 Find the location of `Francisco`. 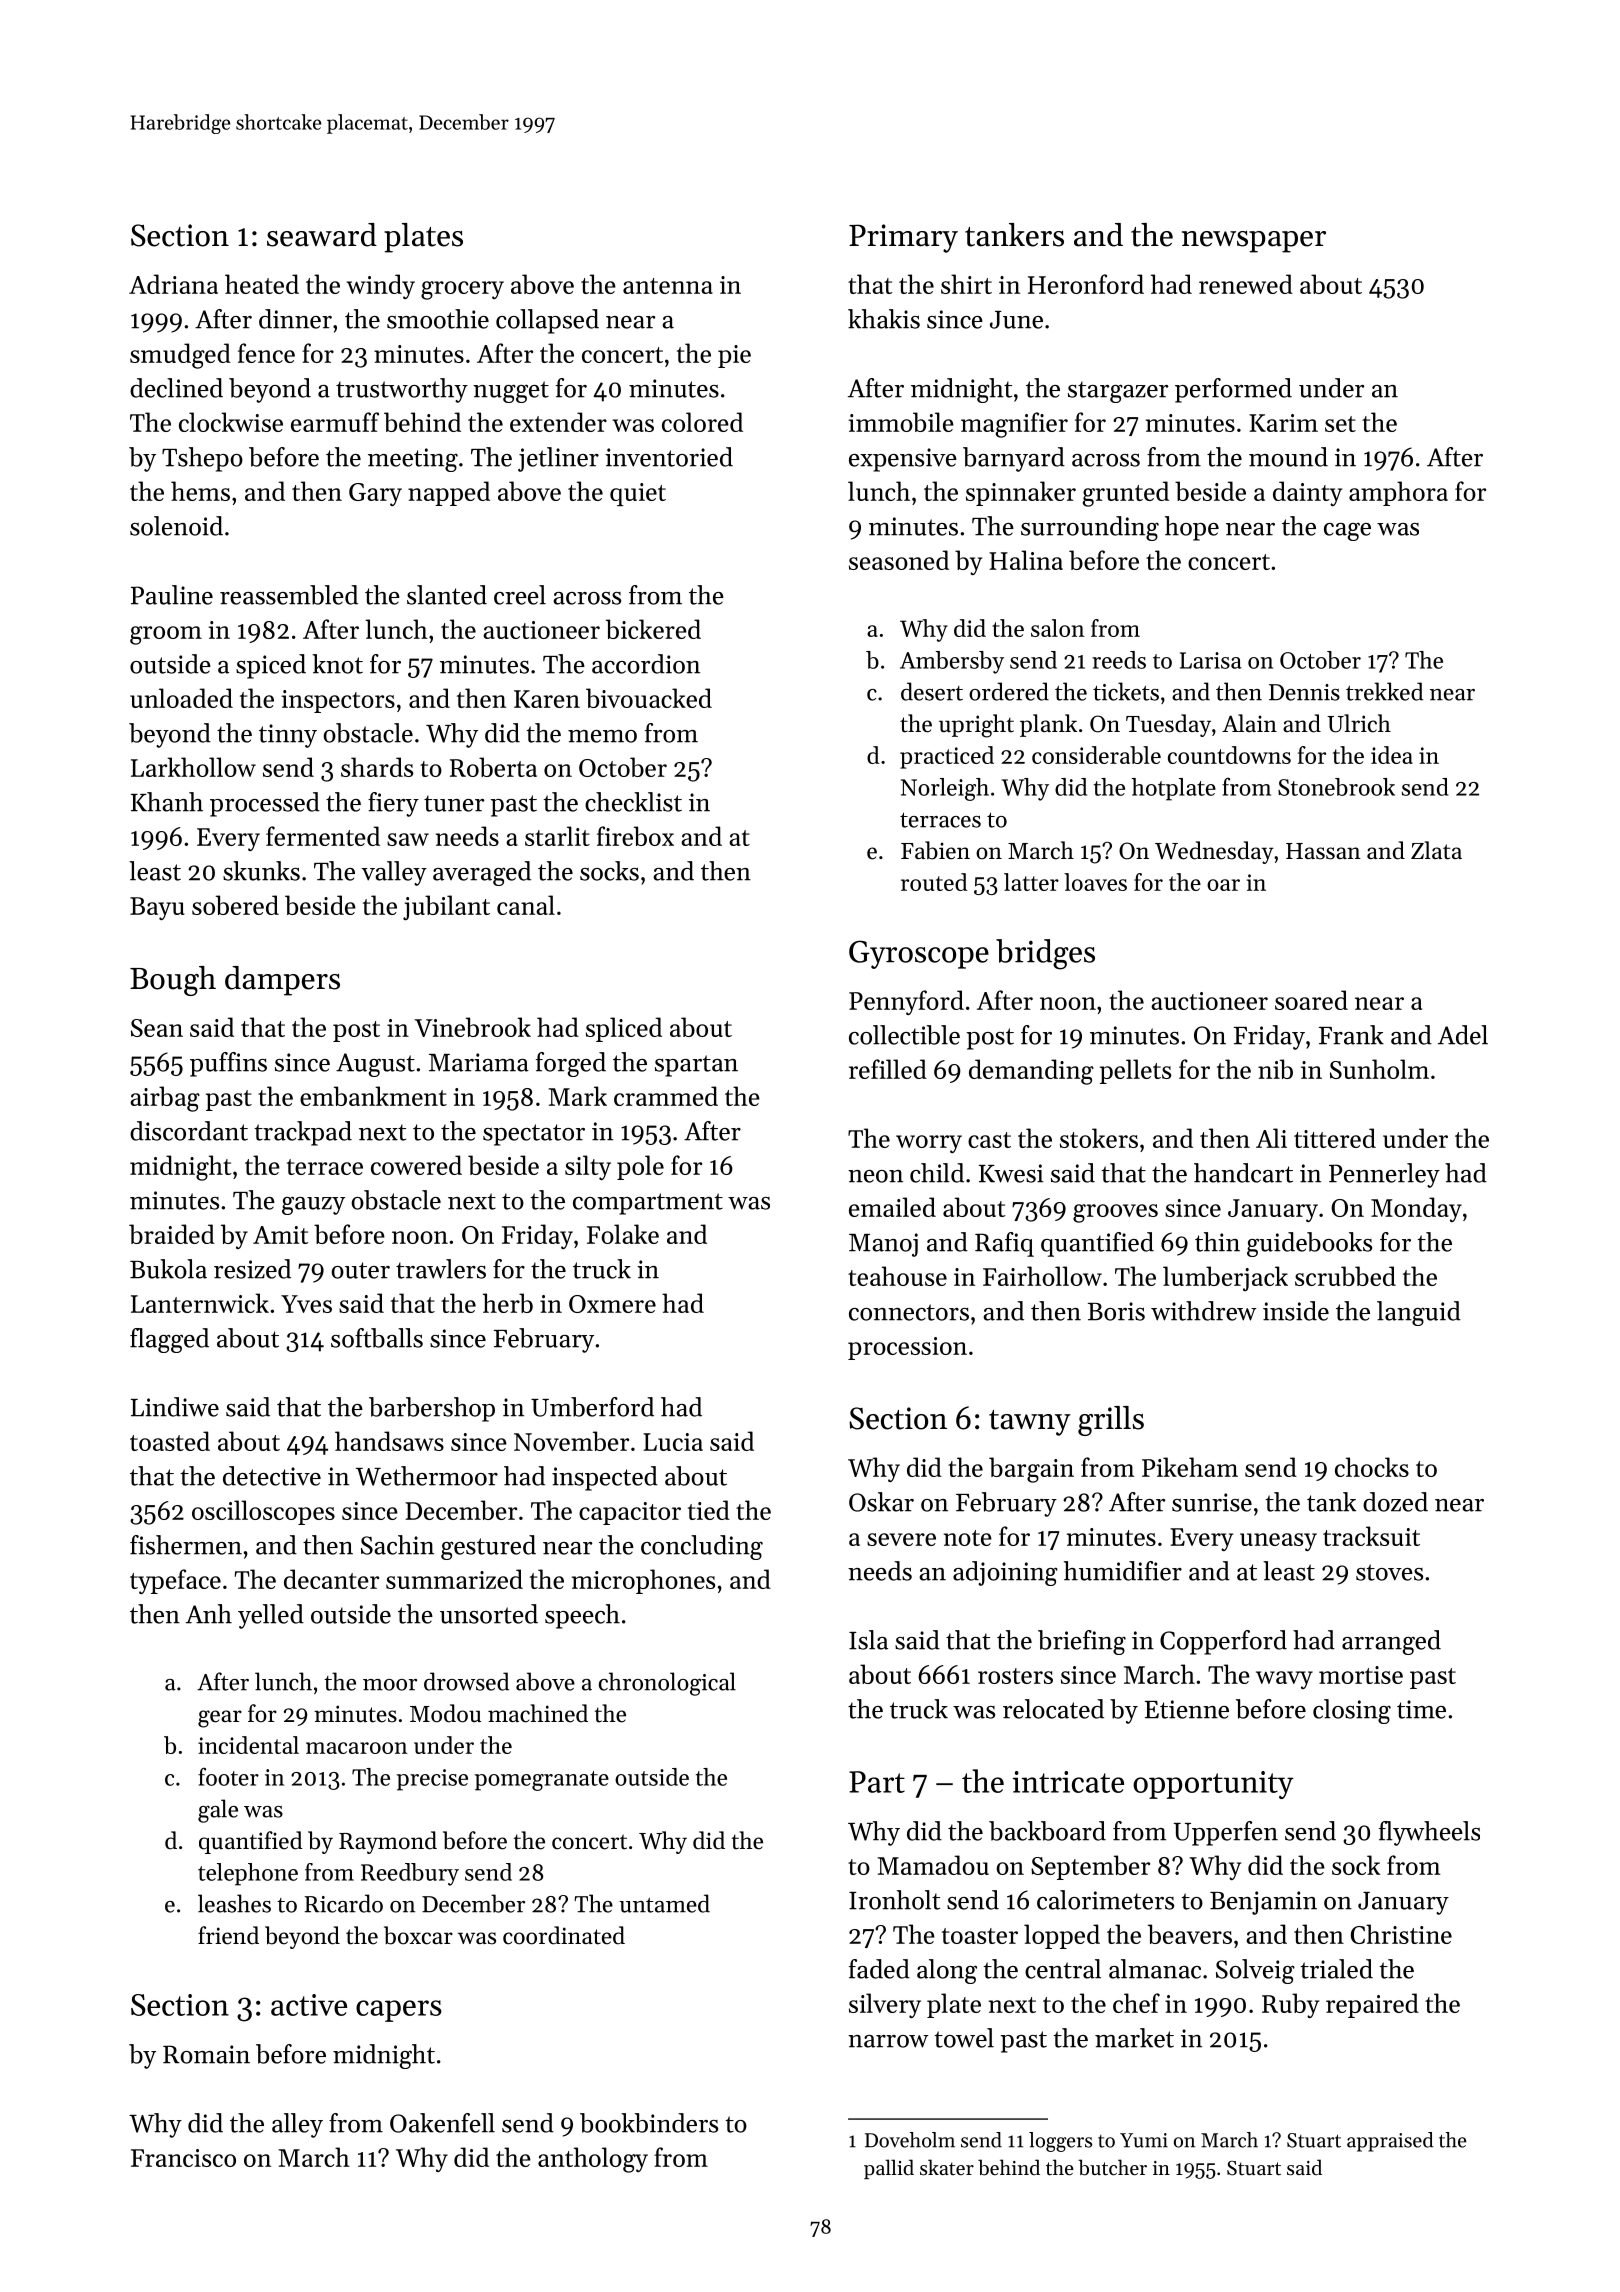

Francisco is located at coordinates (183, 2158).
